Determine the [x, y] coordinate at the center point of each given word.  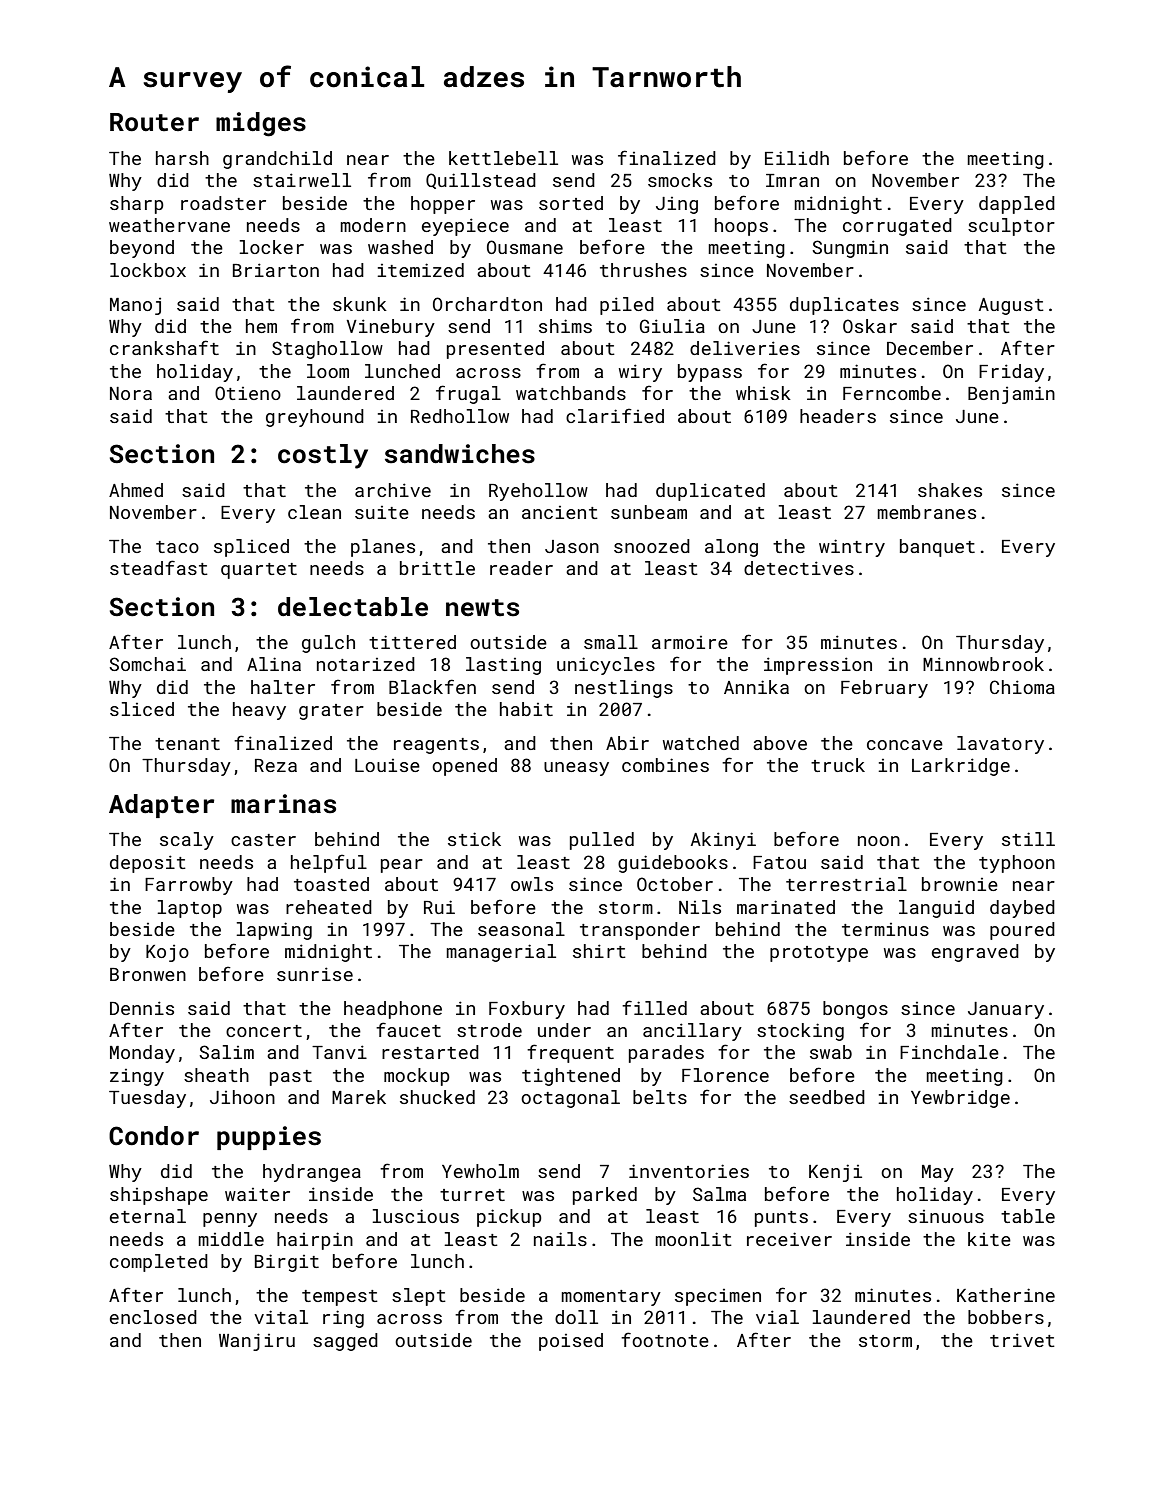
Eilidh [797, 158]
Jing [677, 205]
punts [781, 1219]
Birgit [287, 1263]
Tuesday [147, 1099]
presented [495, 350]
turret [472, 1195]
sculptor [1011, 227]
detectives [799, 568]
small [611, 642]
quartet [259, 571]
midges [261, 124]
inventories [689, 1171]
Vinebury [391, 328]
